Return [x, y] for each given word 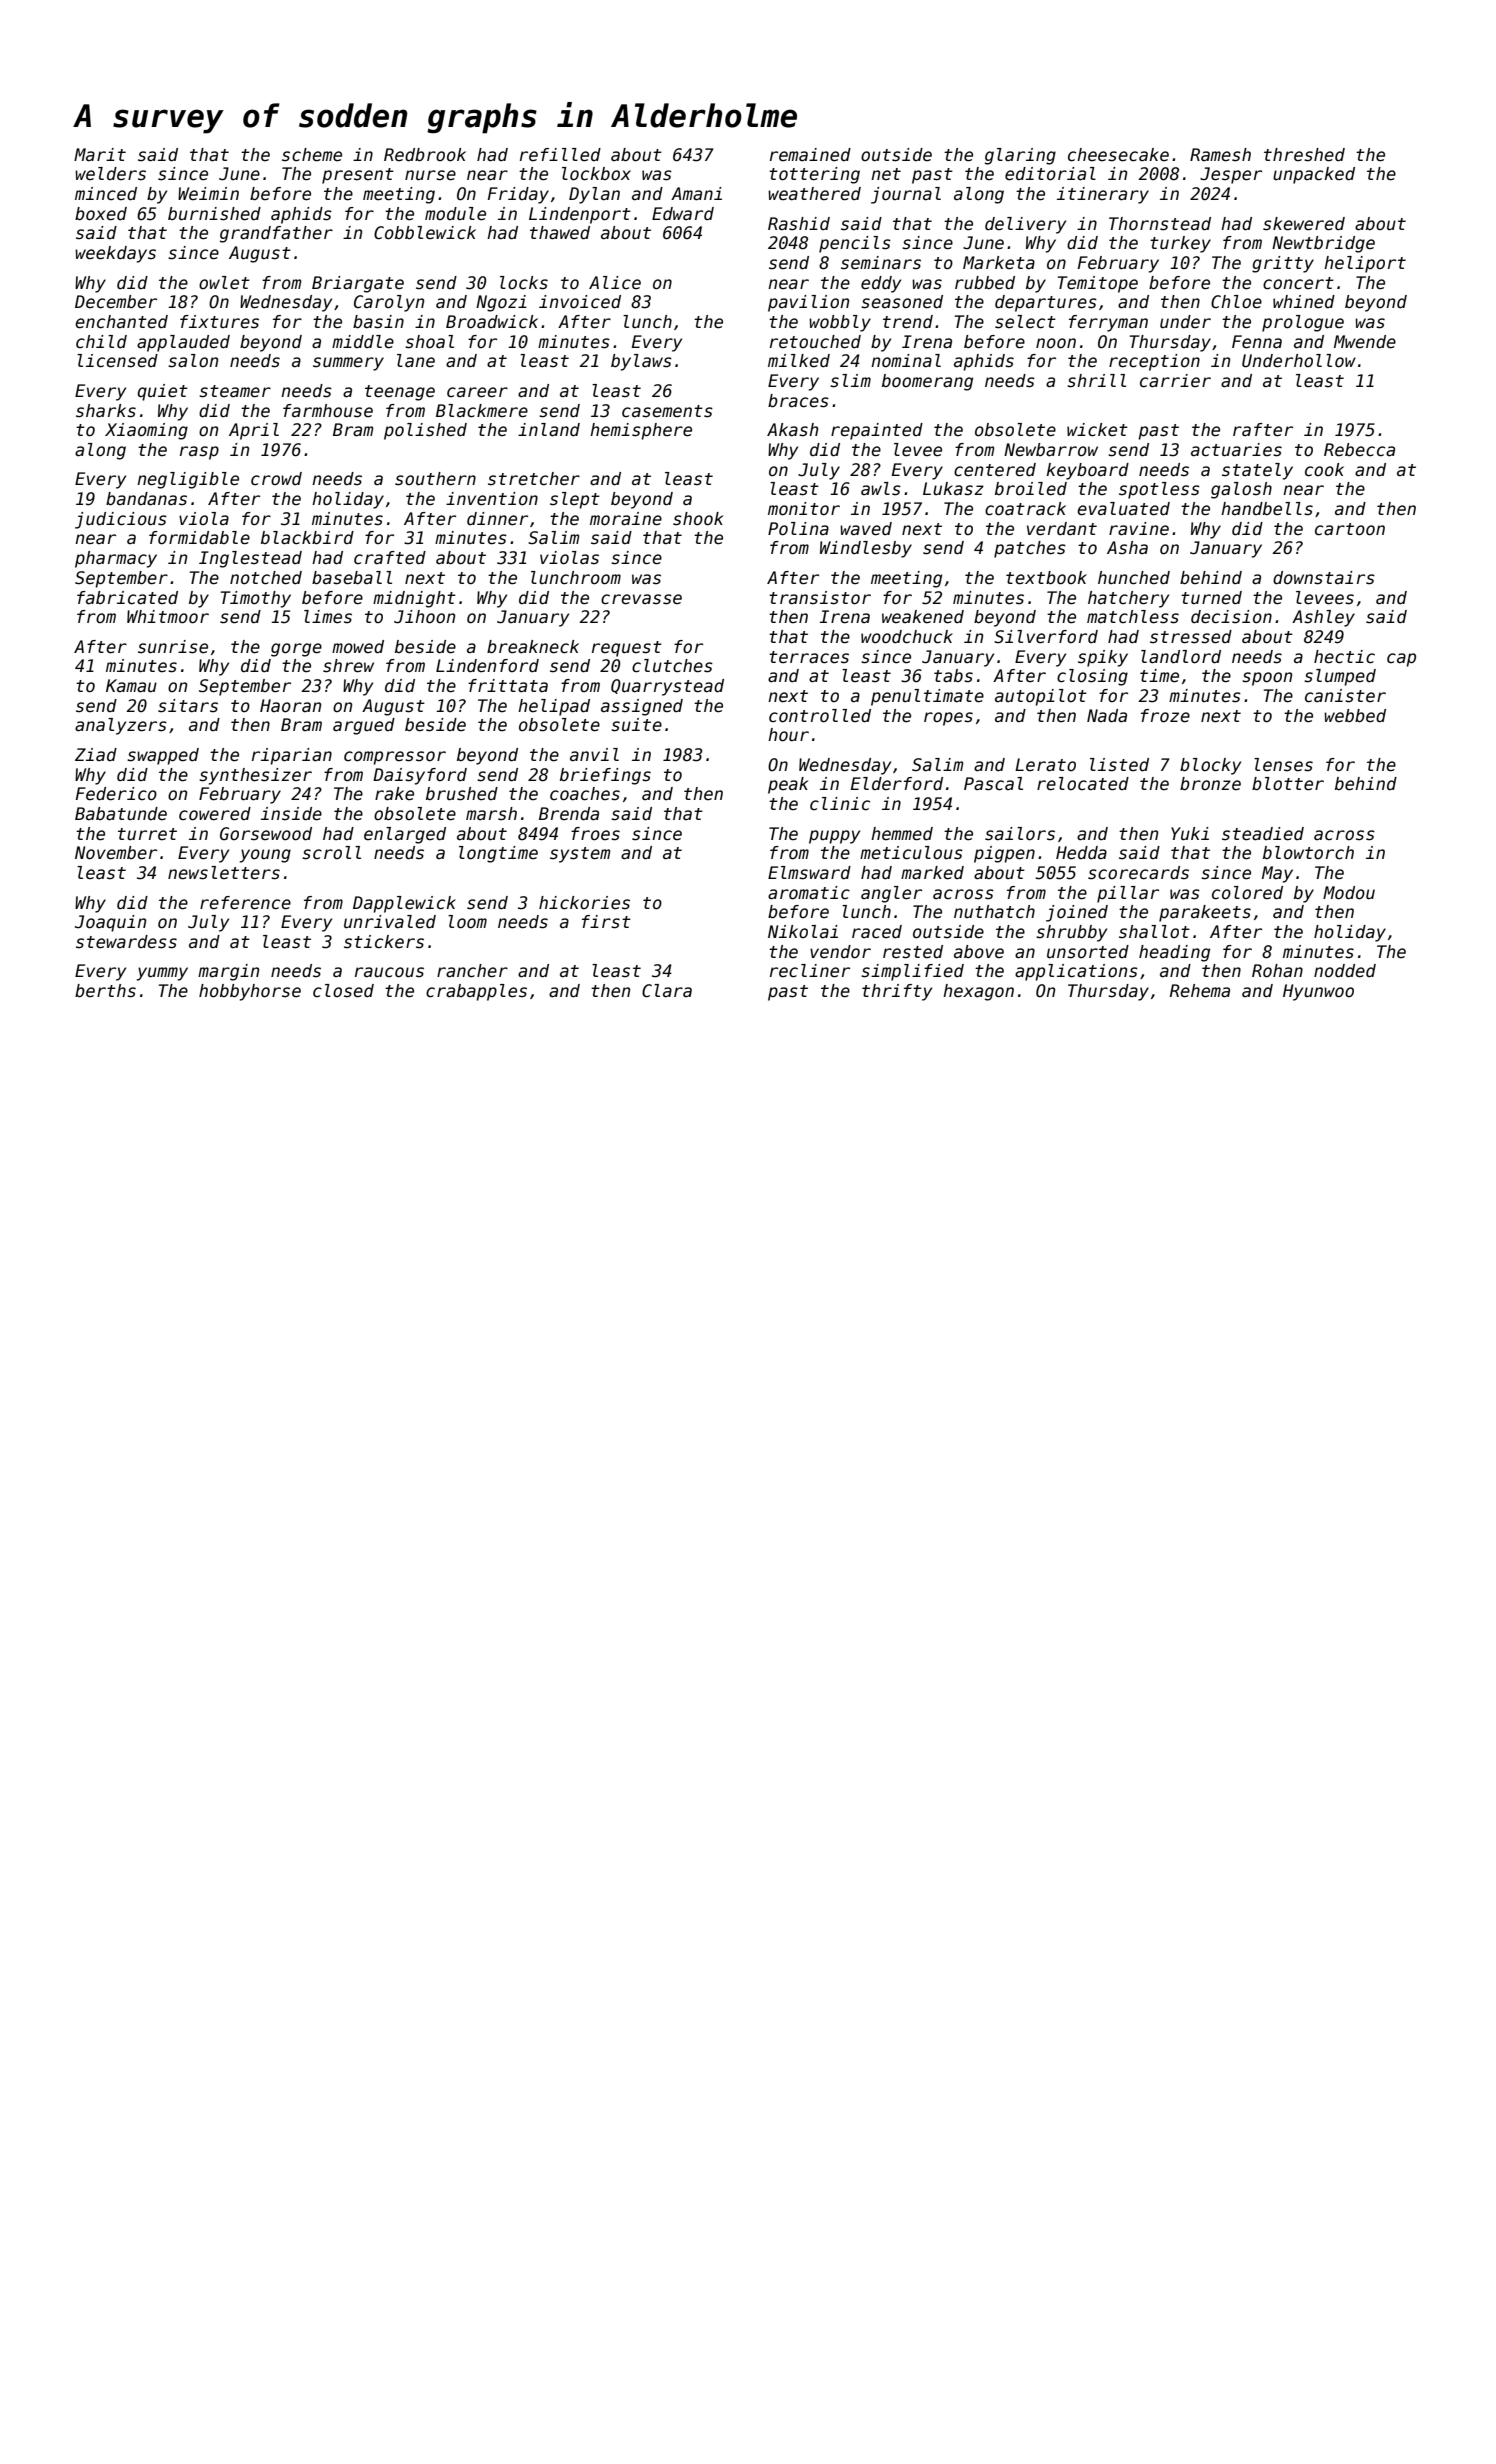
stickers [384, 942]
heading [1174, 953]
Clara [667, 991]
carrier [1175, 381]
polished [425, 431]
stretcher [534, 479]
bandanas [146, 499]
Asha [1127, 548]
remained [810, 155]
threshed [1304, 155]
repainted [877, 431]
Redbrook [425, 155]
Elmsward [809, 873]
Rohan [1277, 971]
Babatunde [121, 814]
